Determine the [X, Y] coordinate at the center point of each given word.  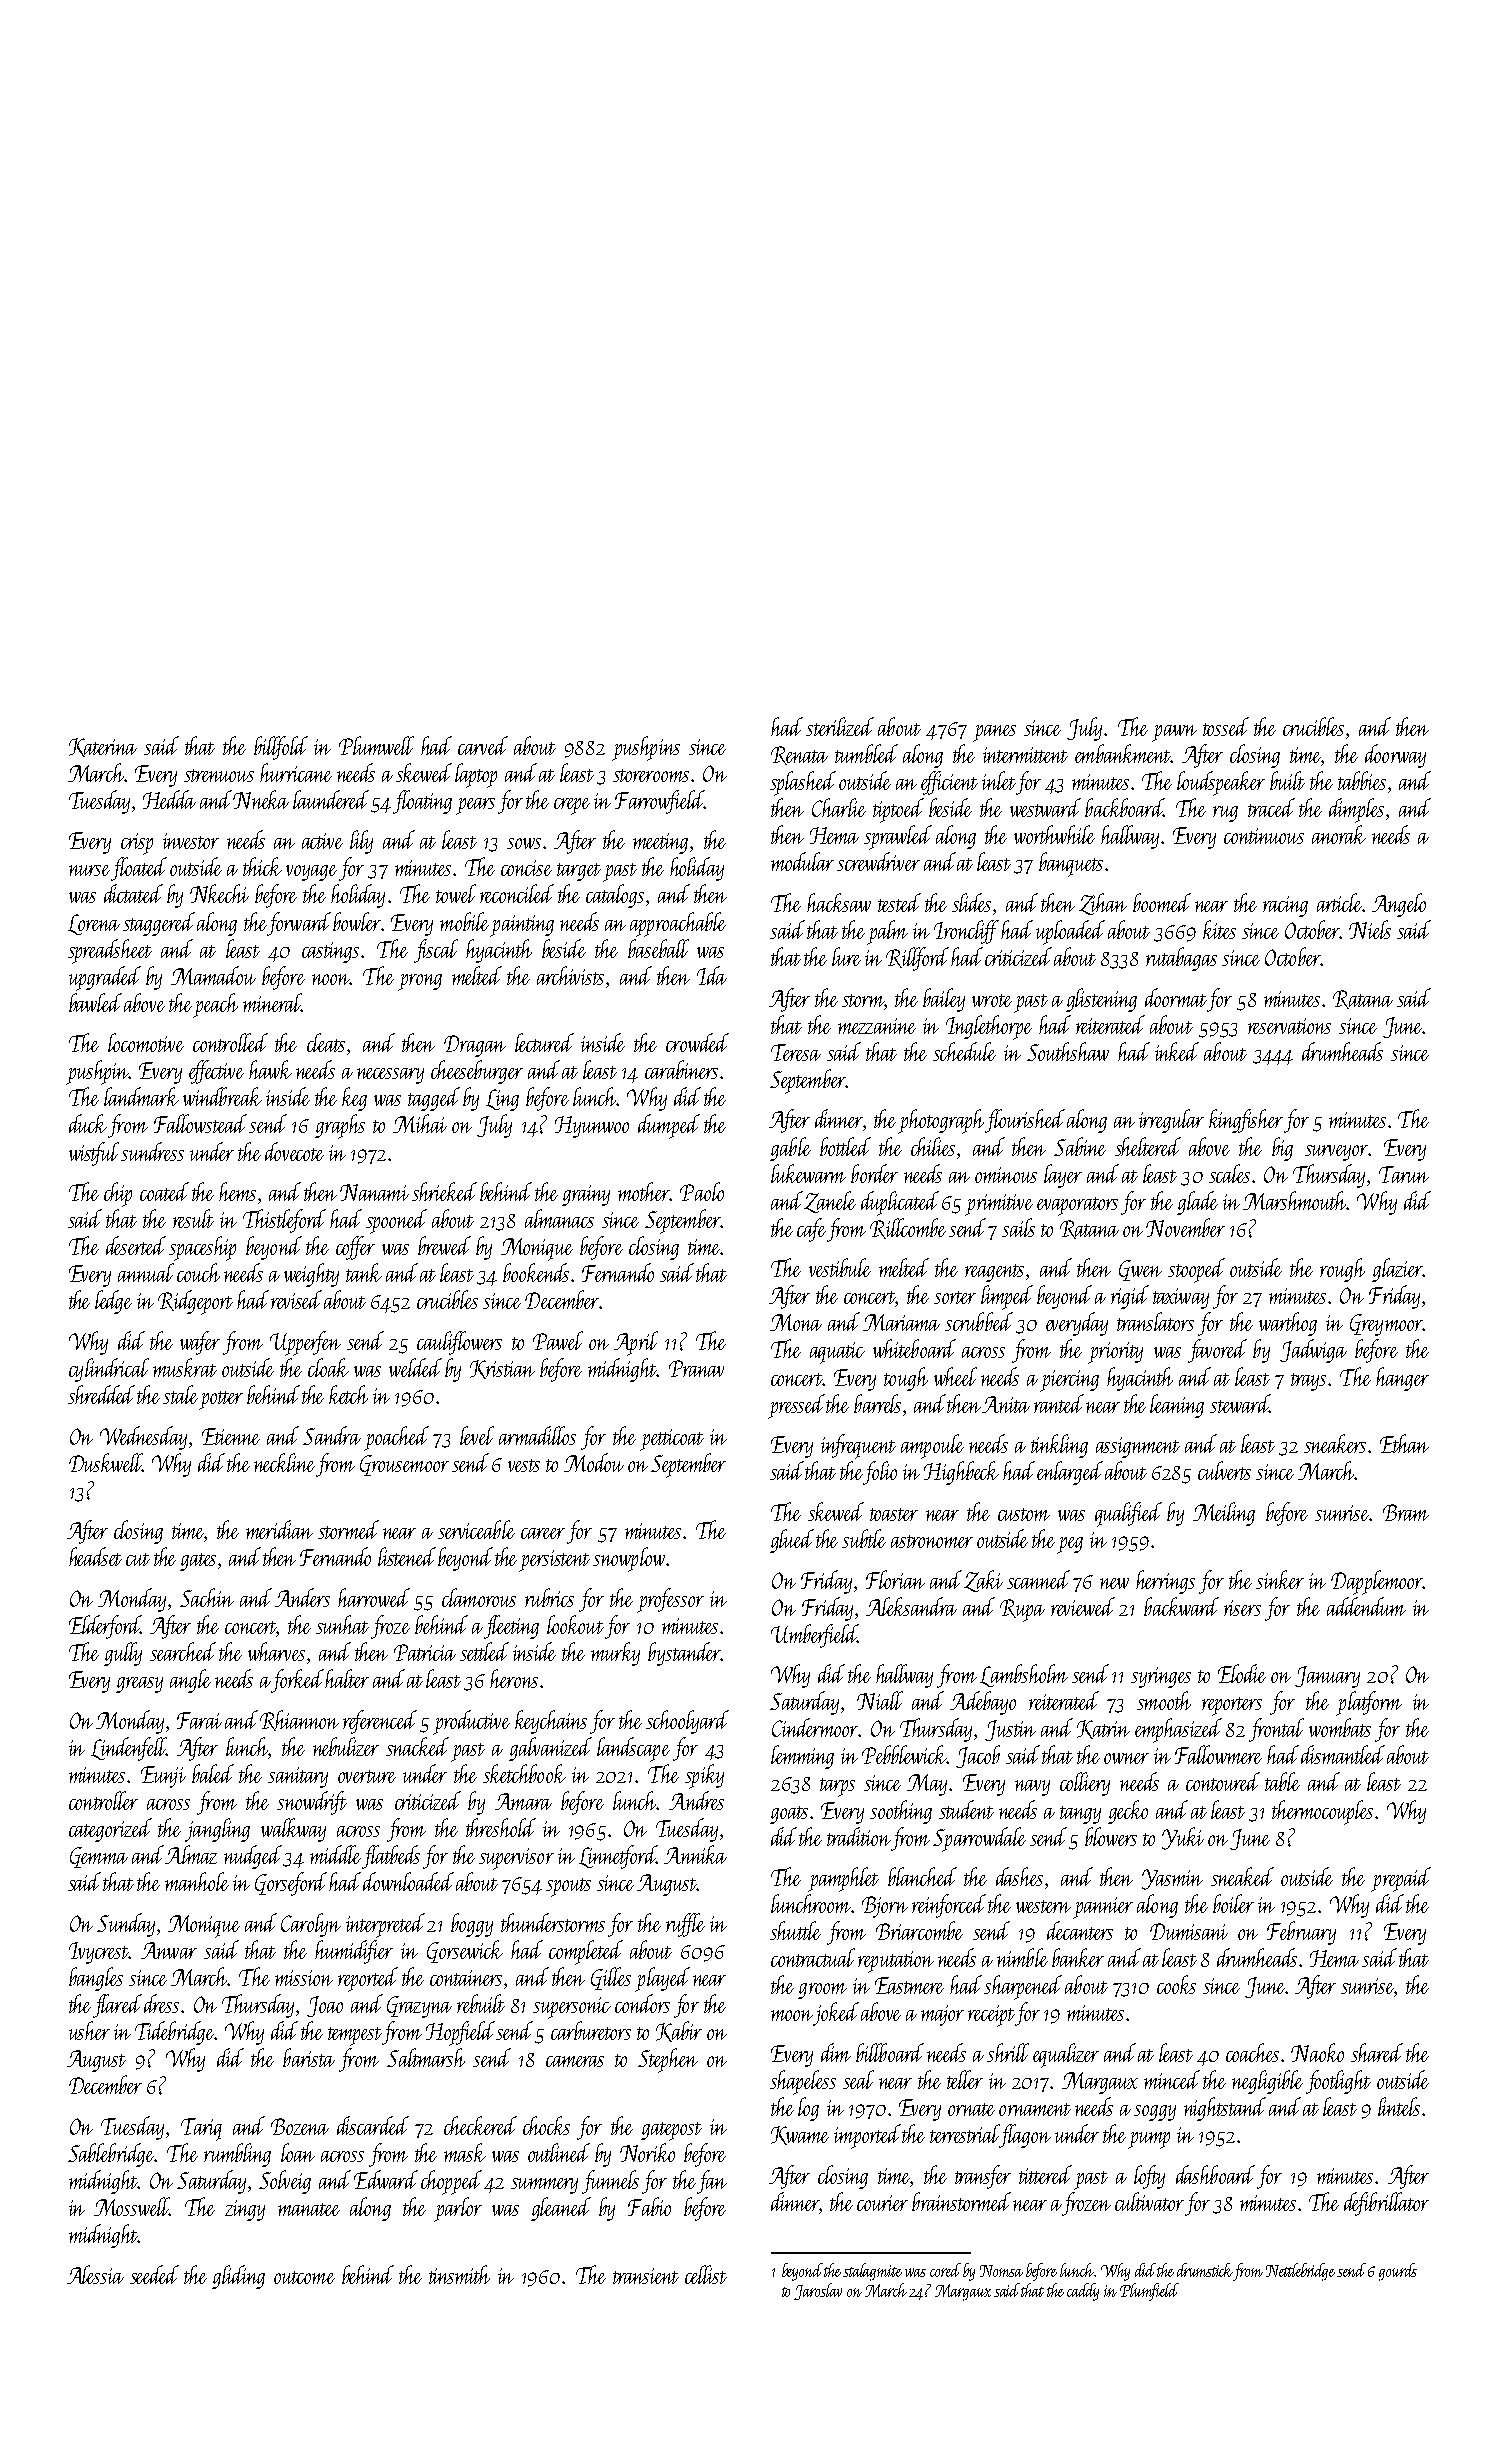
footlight [1338, 2082]
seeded [154, 2274]
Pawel [558, 1340]
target [579, 872]
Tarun [1404, 1174]
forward [299, 924]
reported [368, 1979]
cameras [575, 2061]
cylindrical [109, 1370]
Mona [796, 1322]
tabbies [1362, 780]
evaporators [1077, 1206]
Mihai [420, 1123]
